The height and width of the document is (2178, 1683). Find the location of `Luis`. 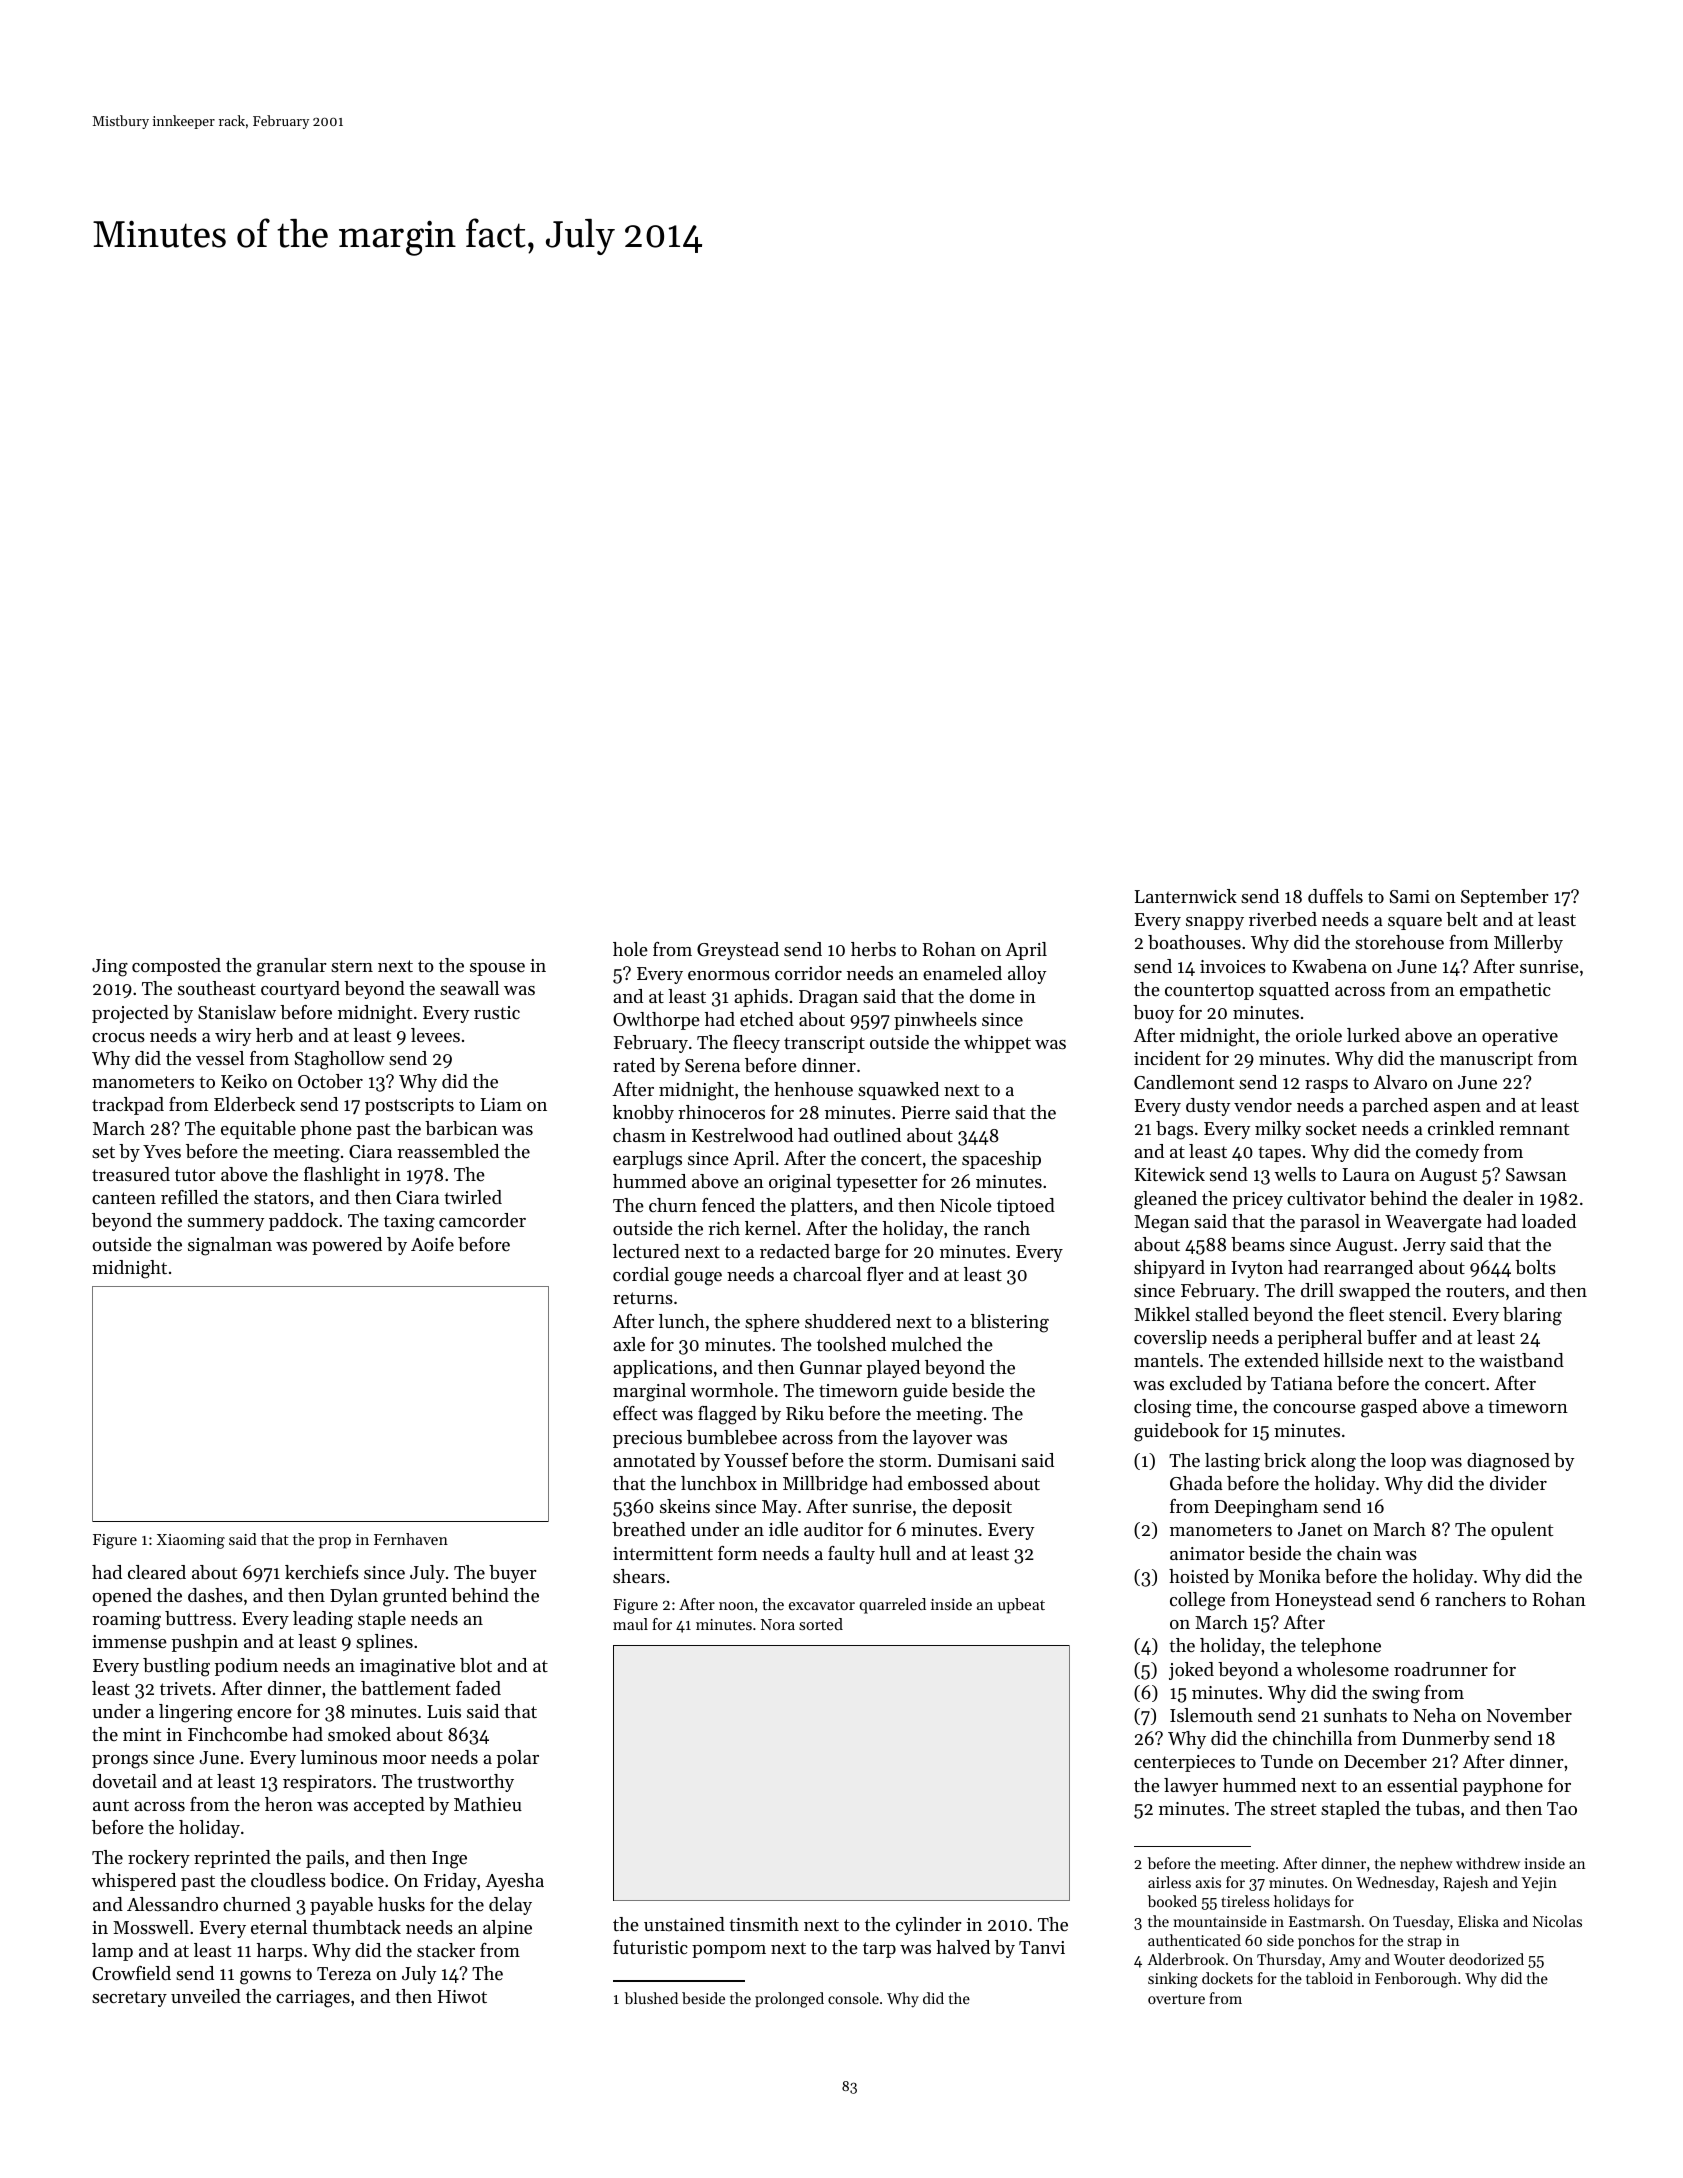

Luis is located at coordinates (444, 1711).
